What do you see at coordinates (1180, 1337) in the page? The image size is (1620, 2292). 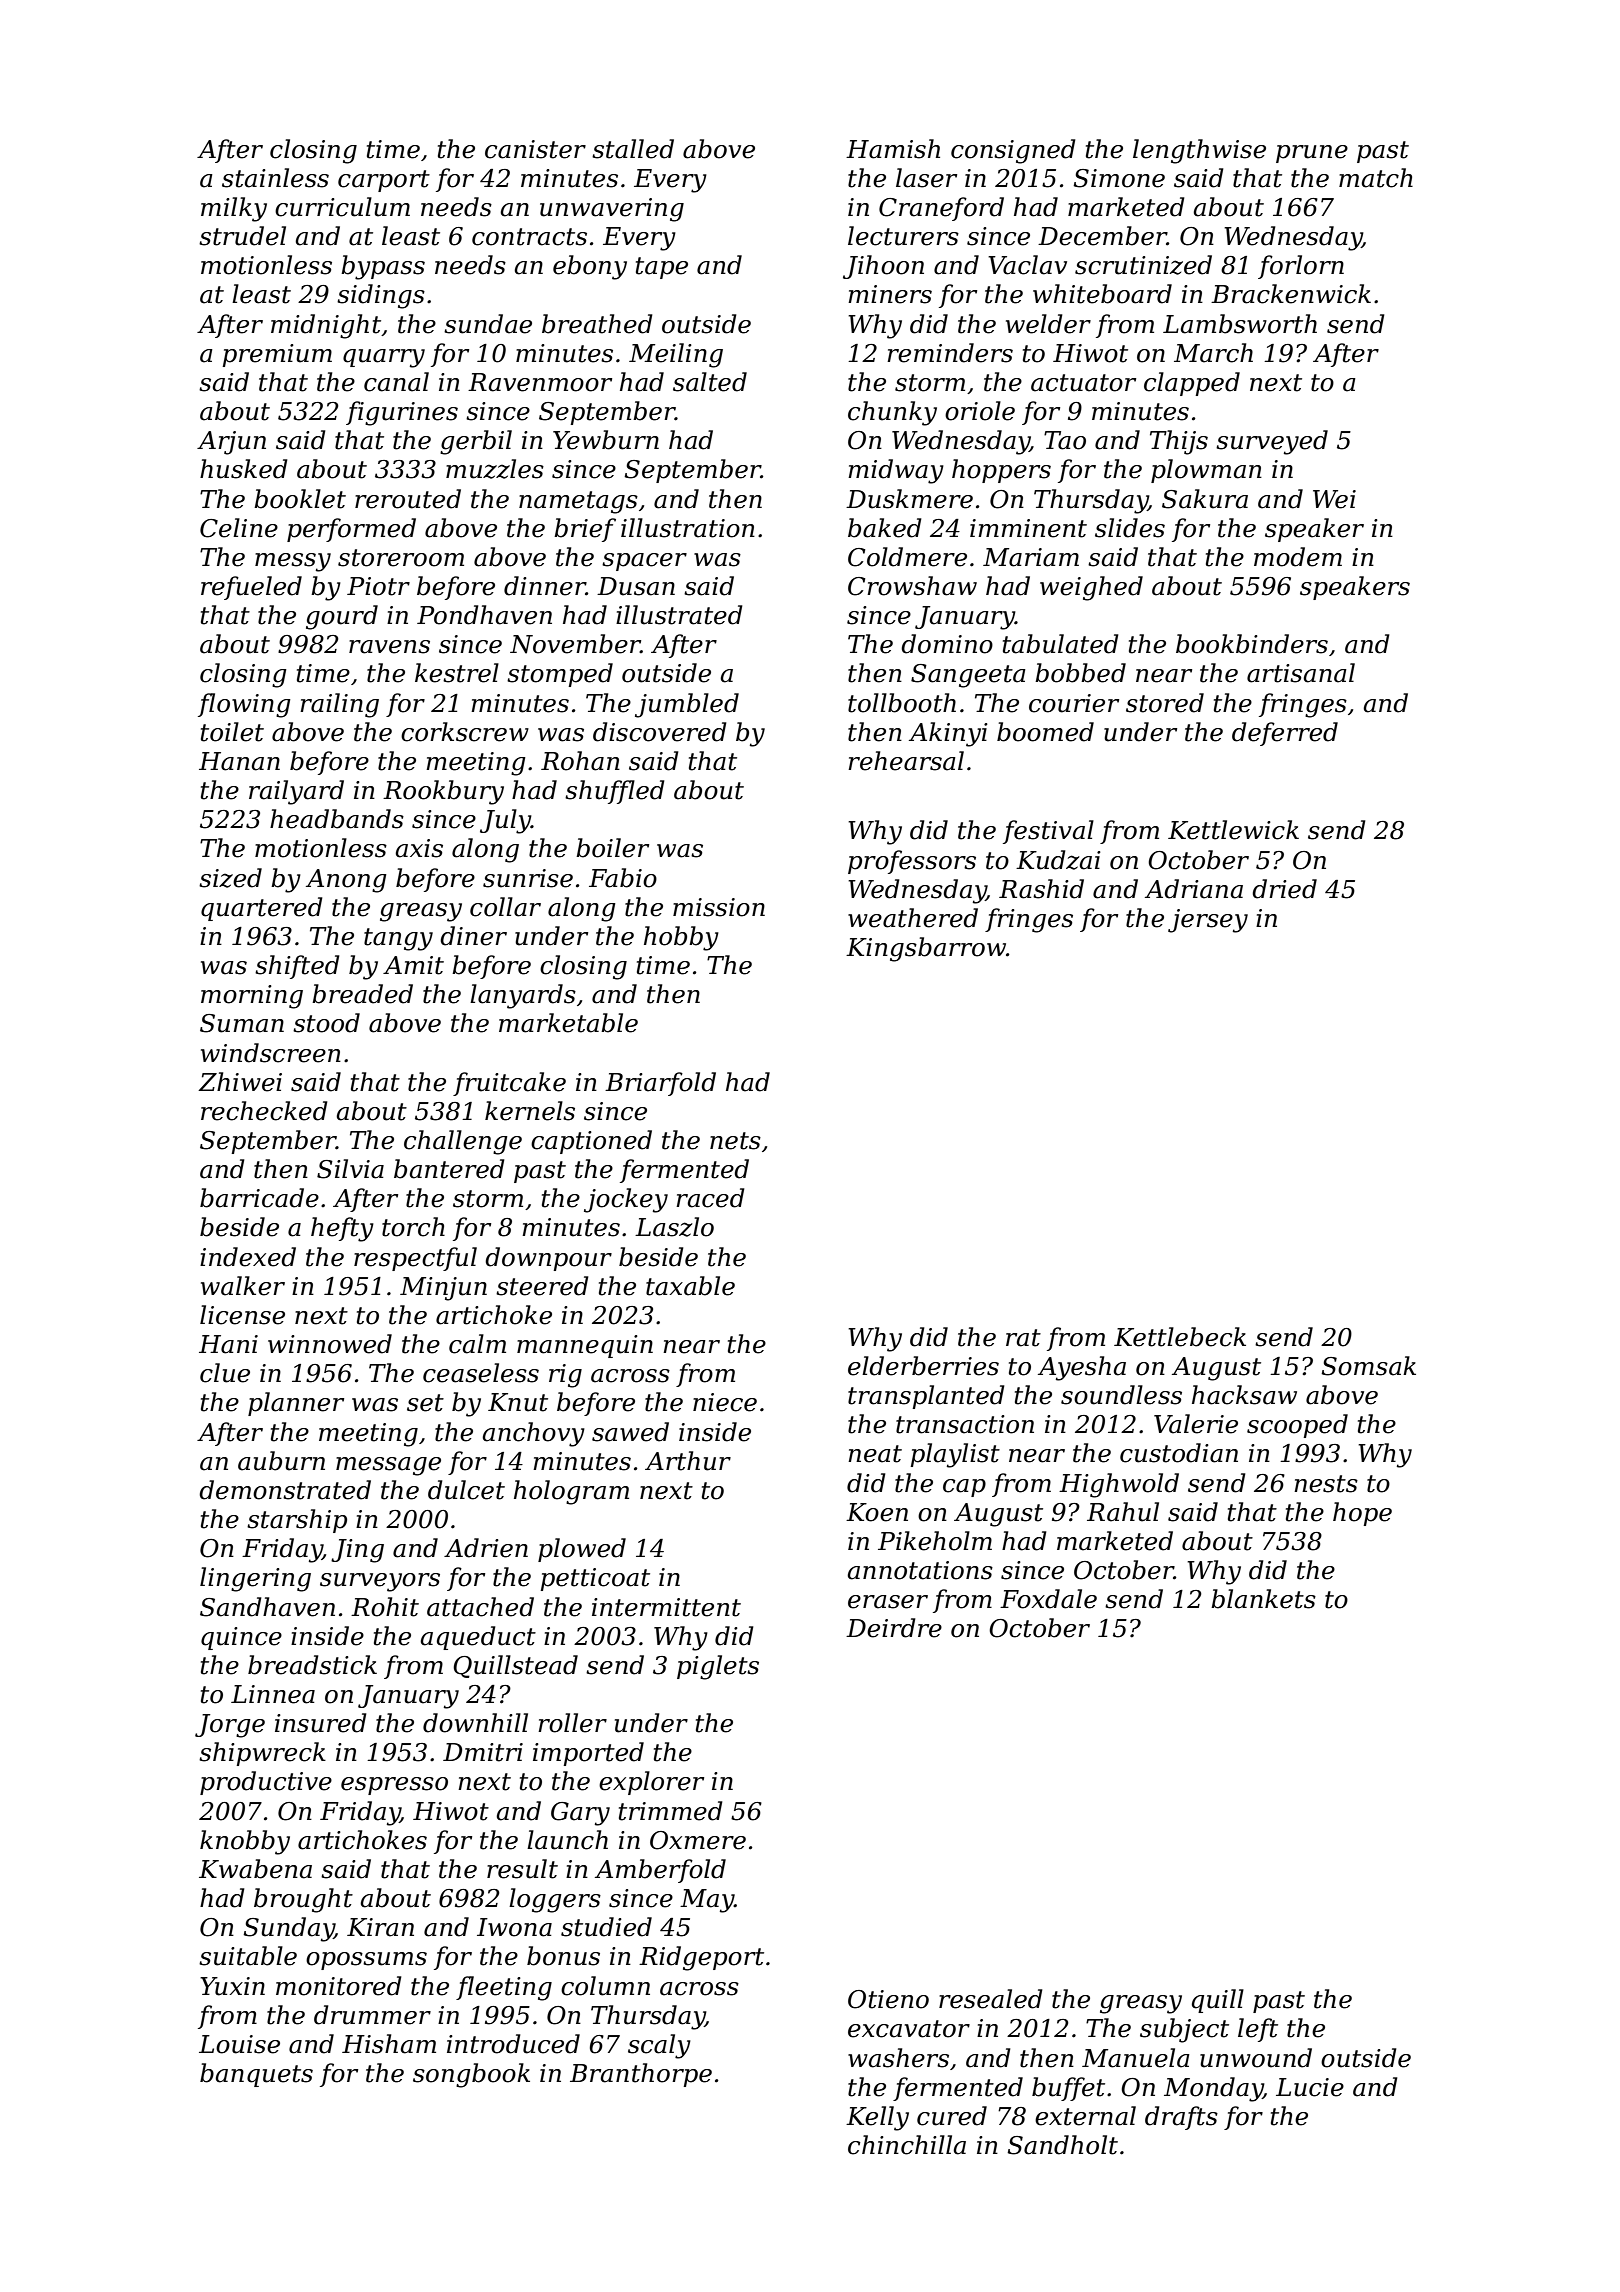 I see `Kettlebeck` at bounding box center [1180, 1337].
